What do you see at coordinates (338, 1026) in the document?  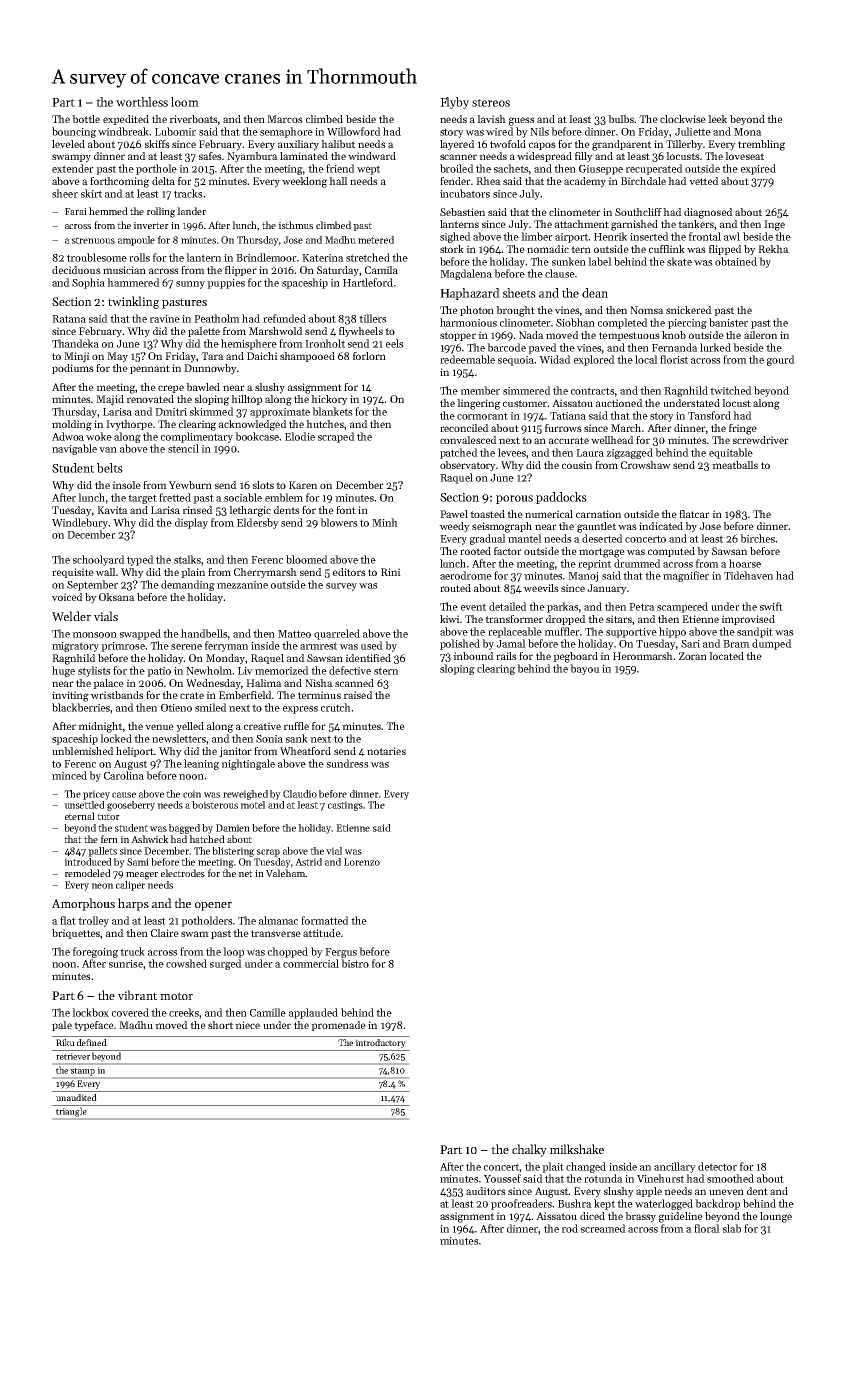 I see `promenade` at bounding box center [338, 1026].
